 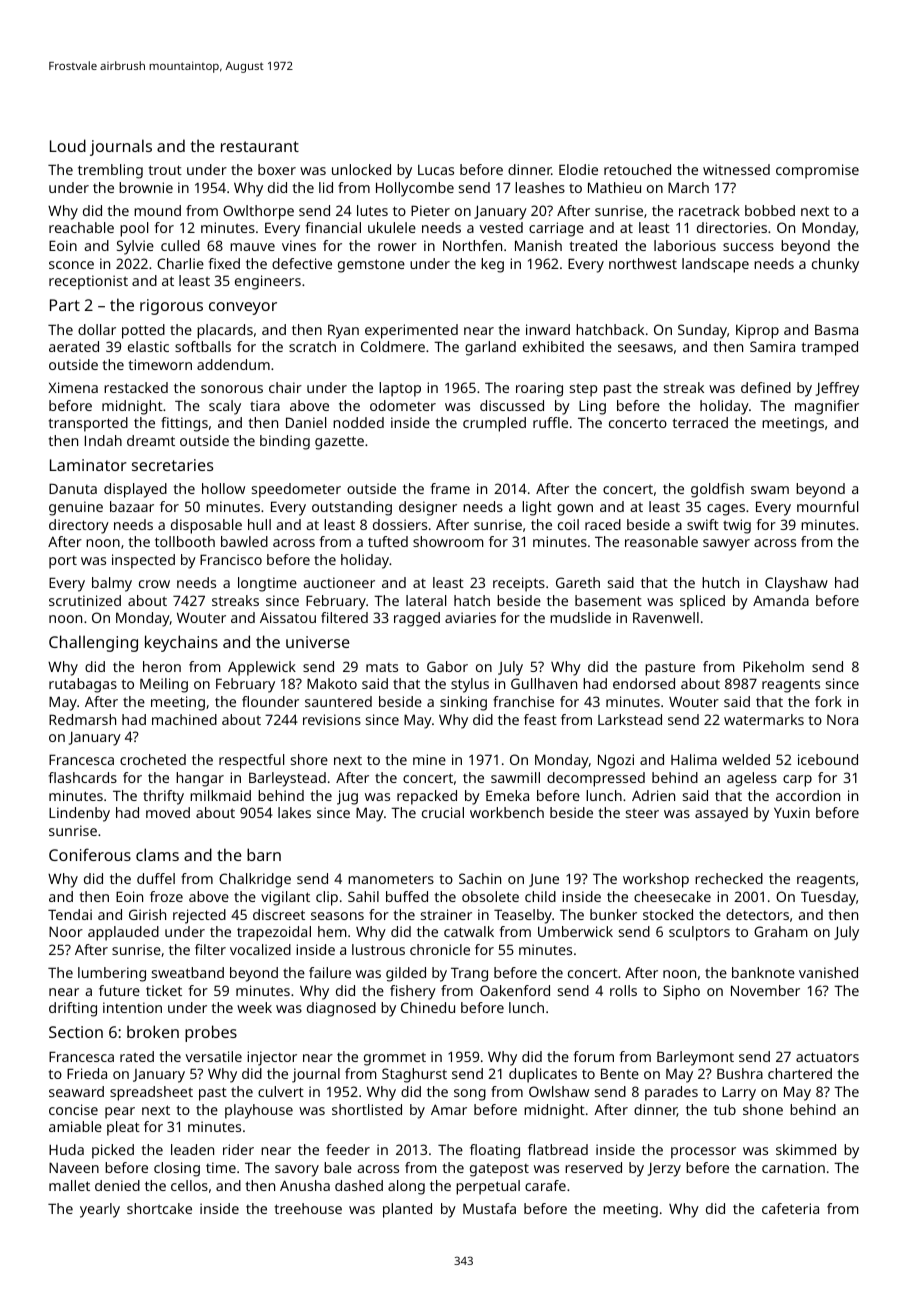 What do you see at coordinates (515, 777) in the screenshot?
I see `sawmill` at bounding box center [515, 777].
